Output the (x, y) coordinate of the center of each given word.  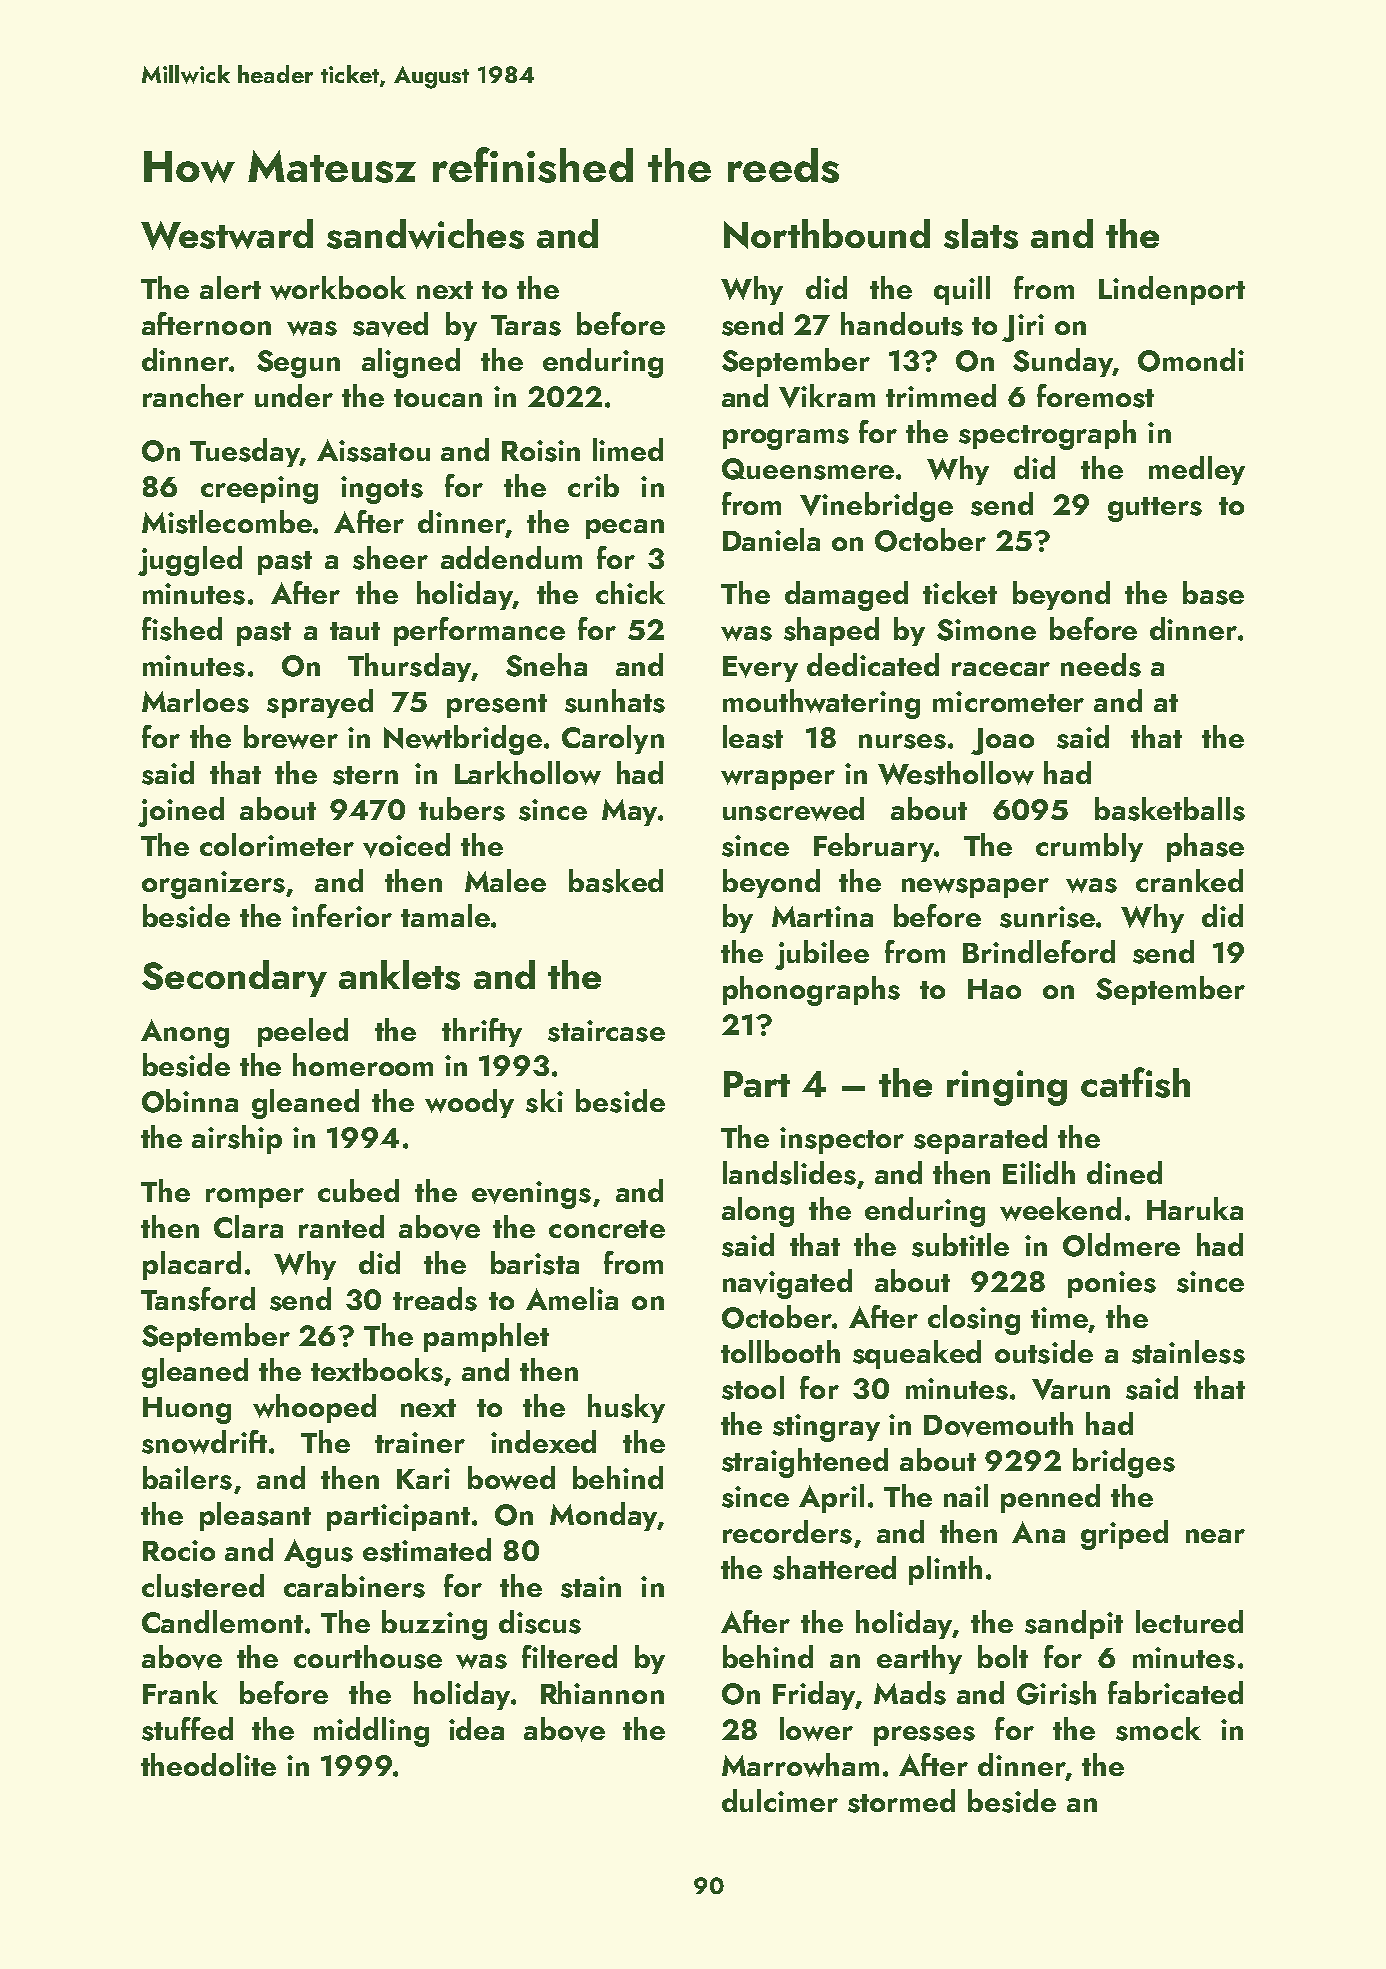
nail (966, 1495)
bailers (187, 1478)
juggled (190, 561)
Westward (227, 234)
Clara (248, 1226)
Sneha (546, 665)
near (1215, 1536)
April (831, 1498)
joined (181, 812)
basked (616, 881)
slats (981, 234)
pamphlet (486, 1337)
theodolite (208, 1764)
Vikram (827, 396)
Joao (1002, 741)
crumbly (1089, 847)
